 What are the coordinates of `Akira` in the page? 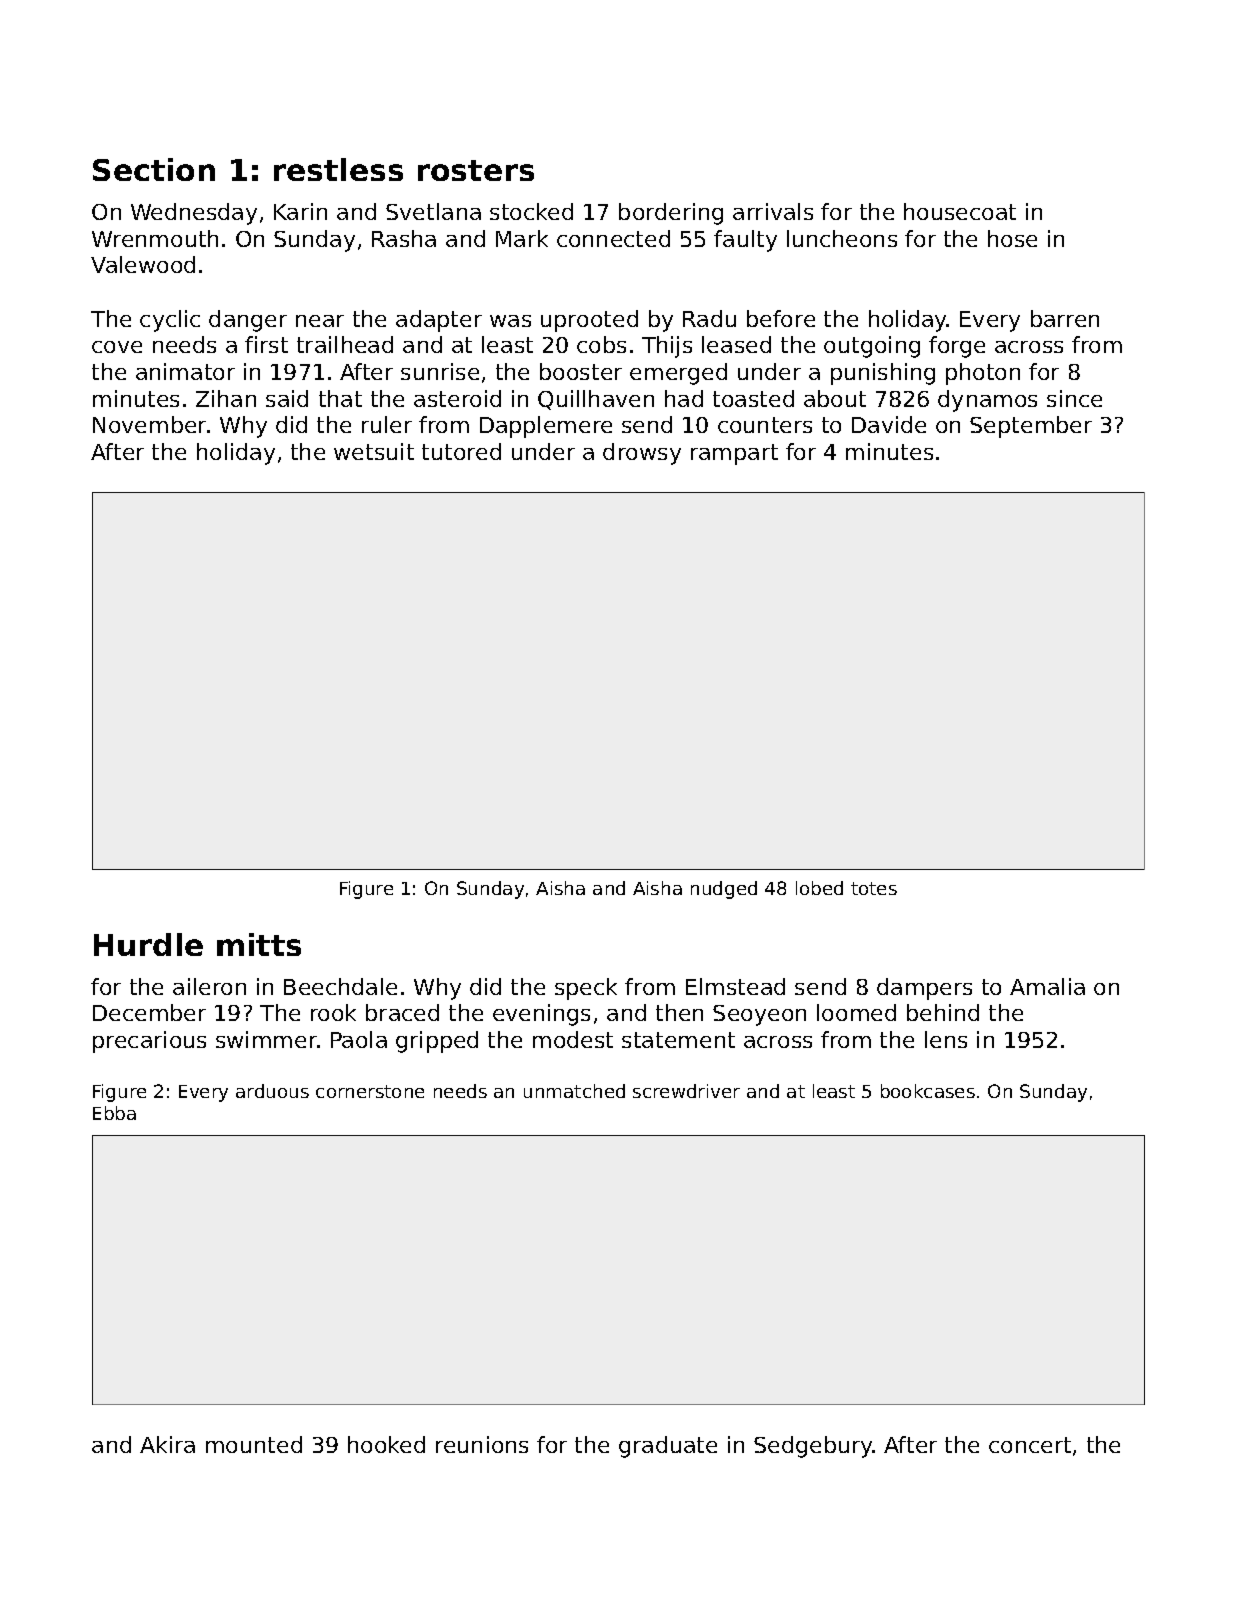 It's located at (167, 1444).
